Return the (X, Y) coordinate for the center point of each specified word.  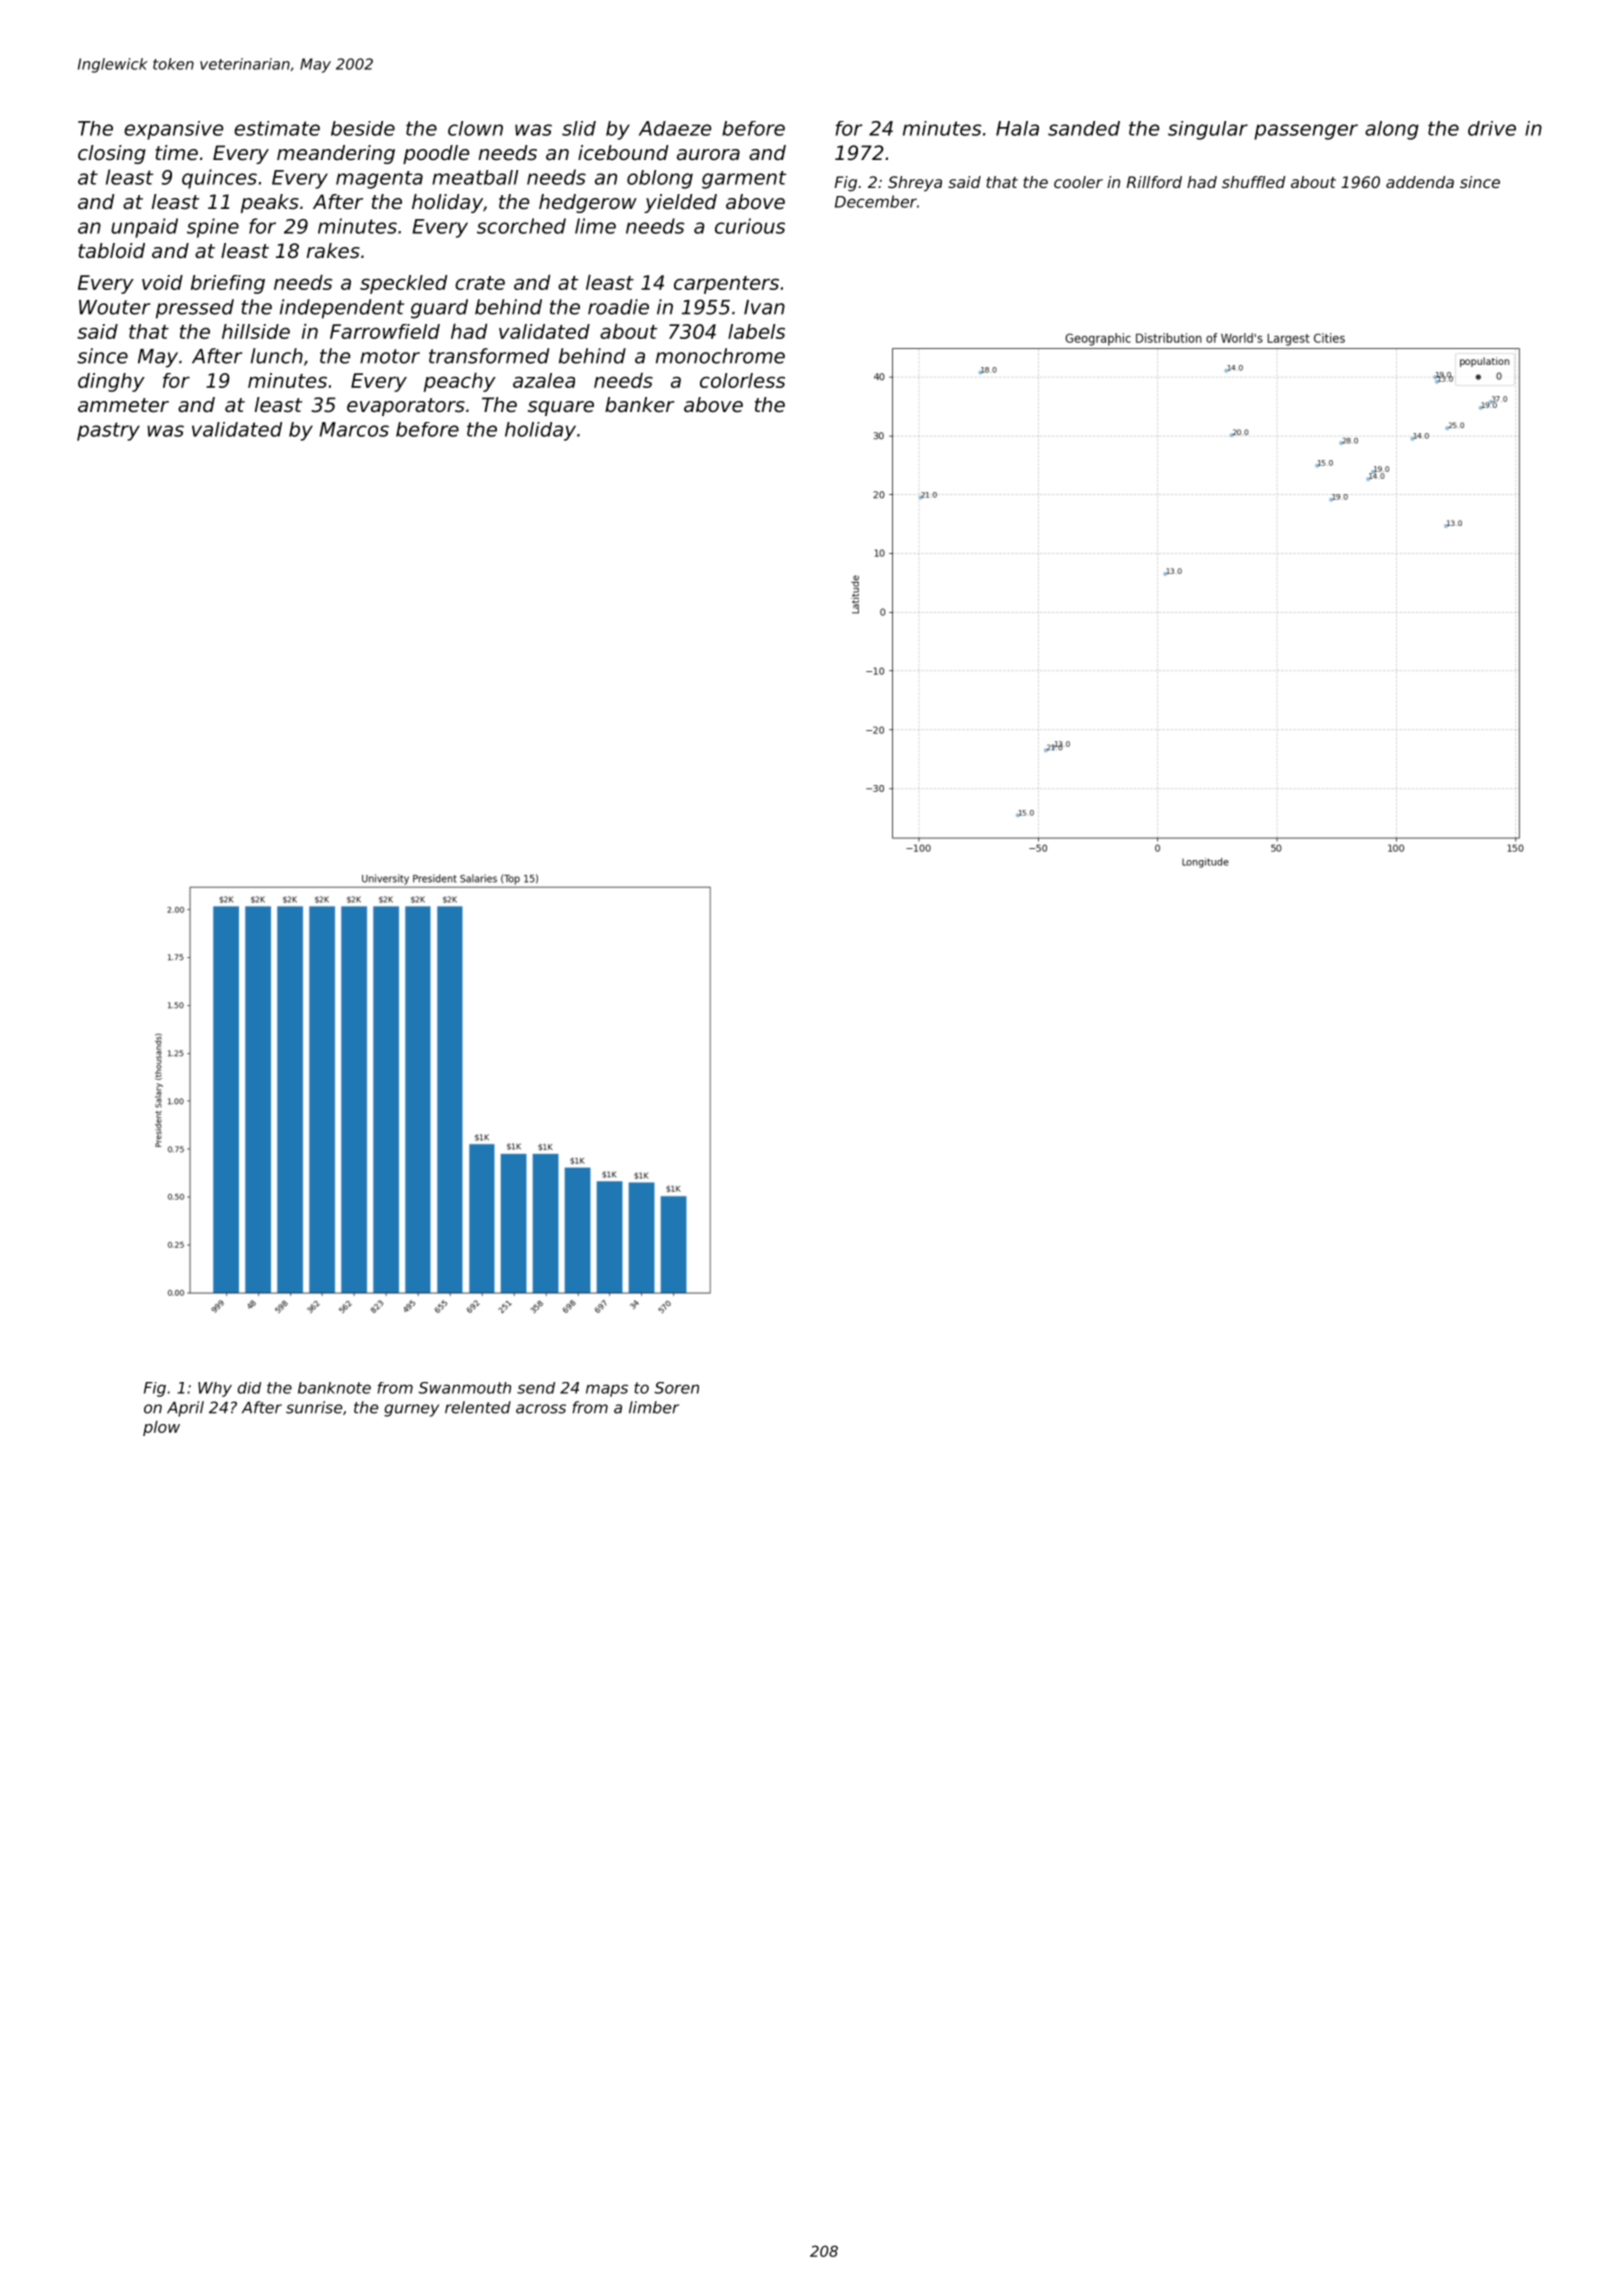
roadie (618, 307)
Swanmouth (464, 1388)
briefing (228, 284)
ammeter (123, 405)
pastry (108, 431)
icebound (623, 153)
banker (640, 405)
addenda (1420, 182)
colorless (742, 380)
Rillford (1154, 182)
